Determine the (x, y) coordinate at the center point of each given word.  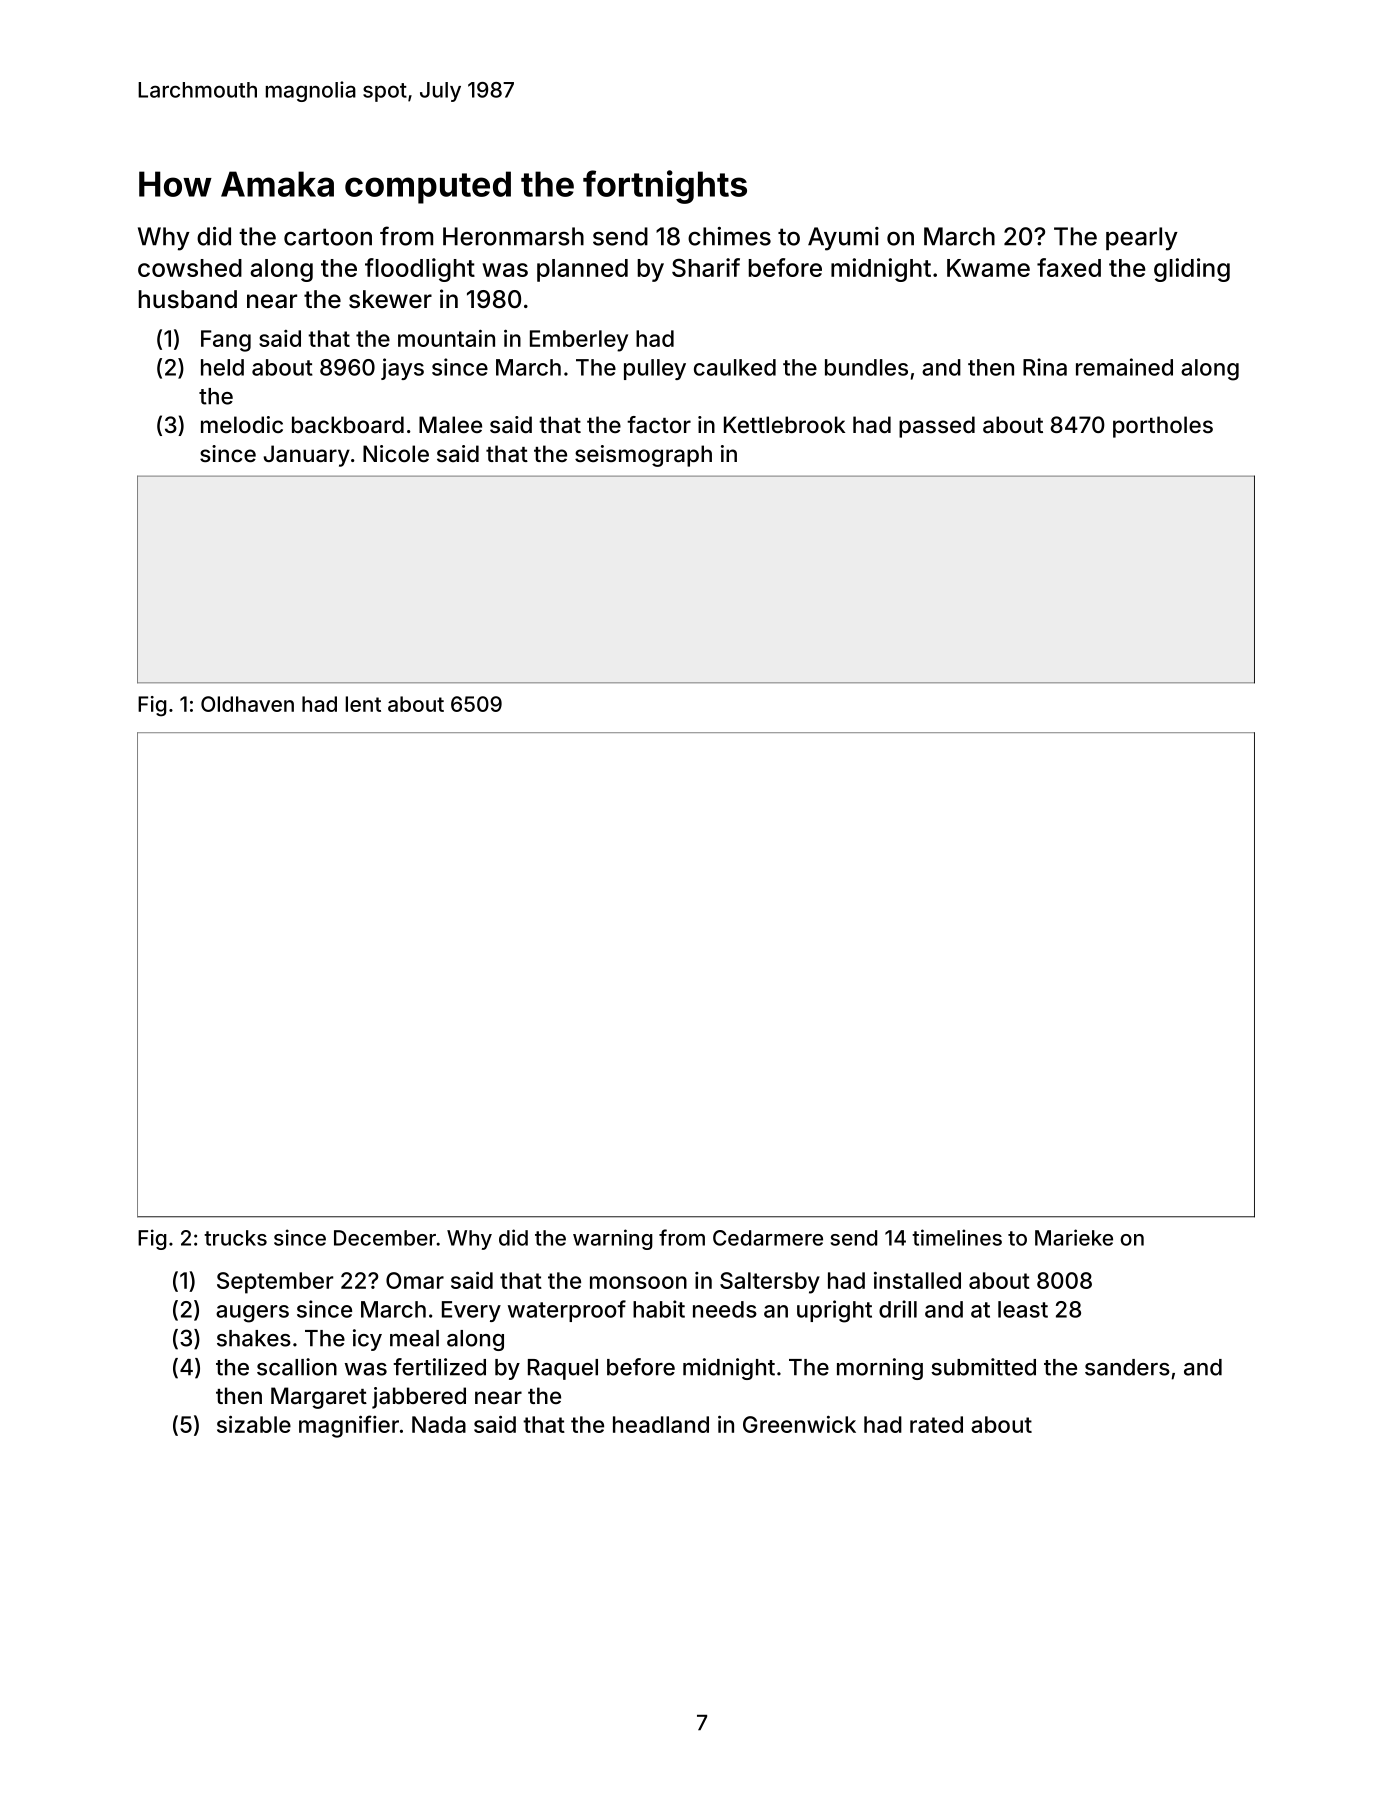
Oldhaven (247, 704)
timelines (957, 1237)
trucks (235, 1238)
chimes (729, 236)
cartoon (328, 237)
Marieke (1074, 1237)
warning (613, 1239)
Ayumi (843, 239)
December (385, 1238)
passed (937, 427)
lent (363, 704)
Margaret (319, 1398)
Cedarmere (768, 1238)
